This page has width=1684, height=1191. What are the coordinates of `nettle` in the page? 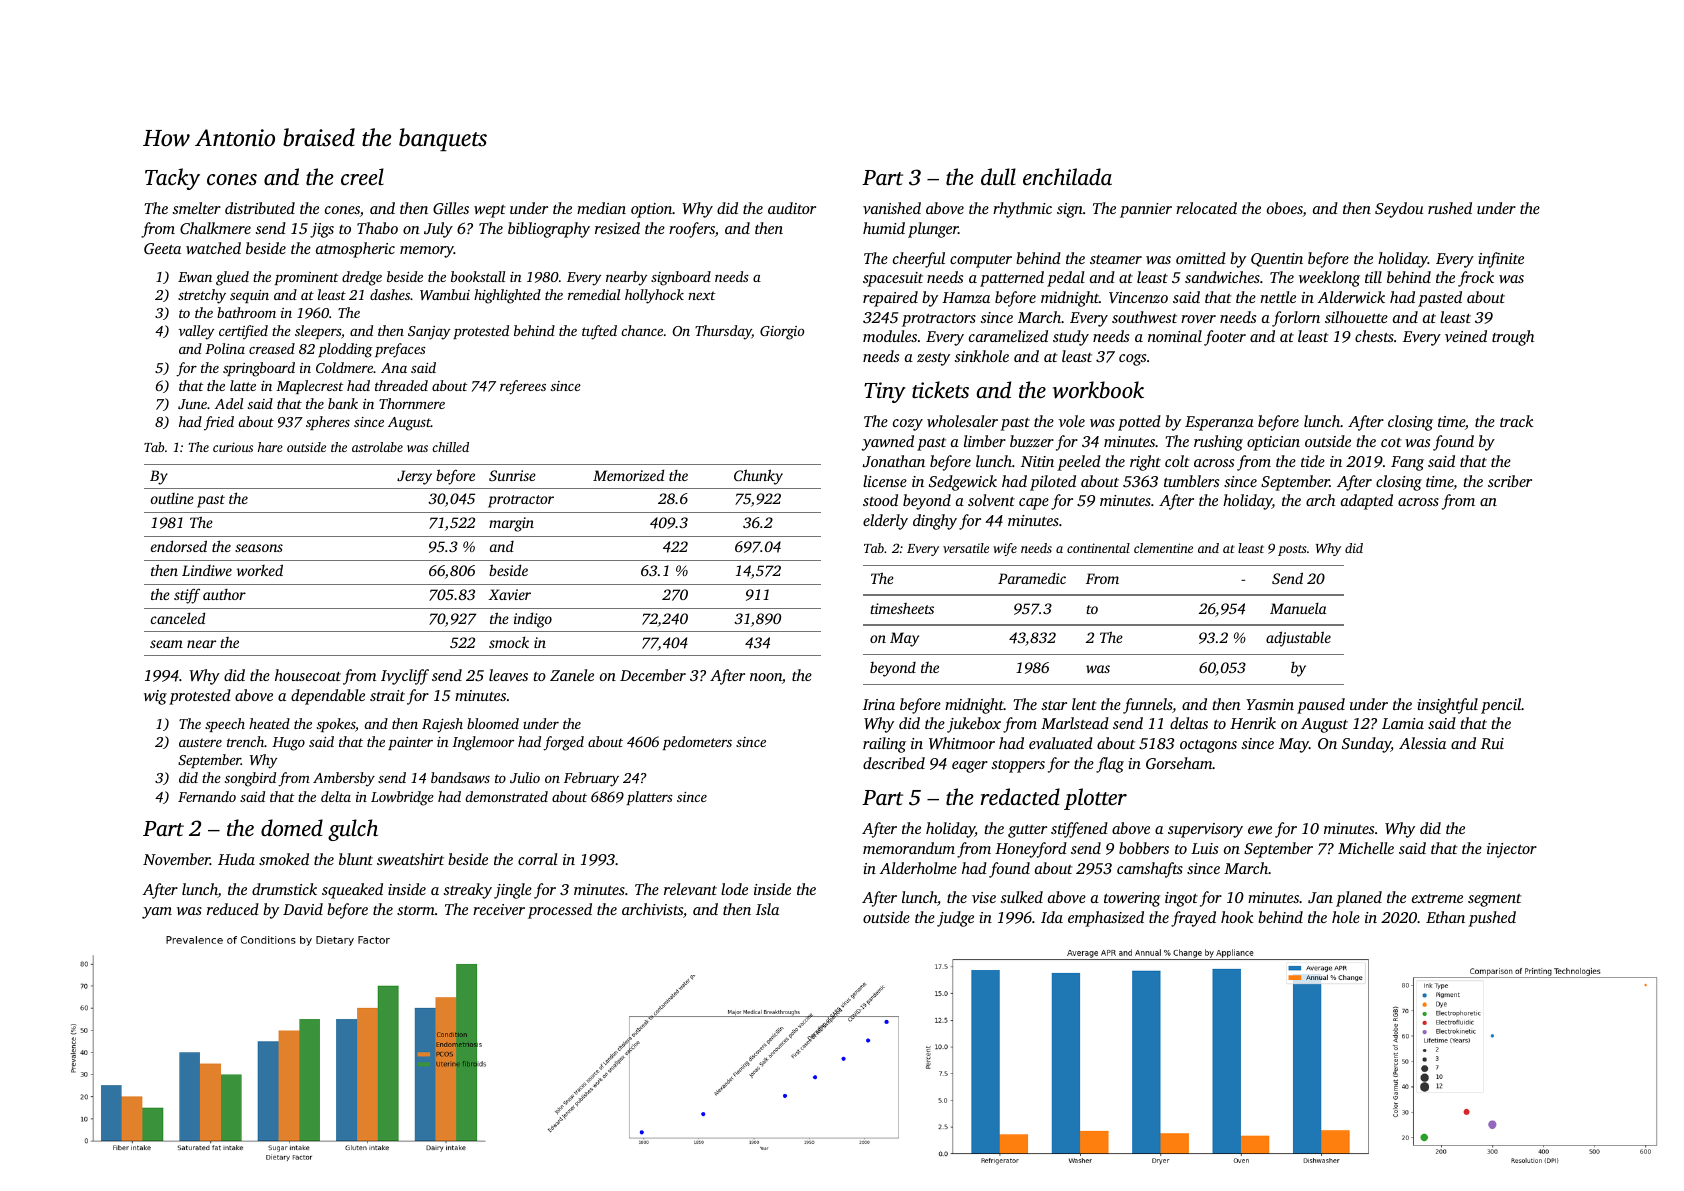 It's located at (1278, 297).
